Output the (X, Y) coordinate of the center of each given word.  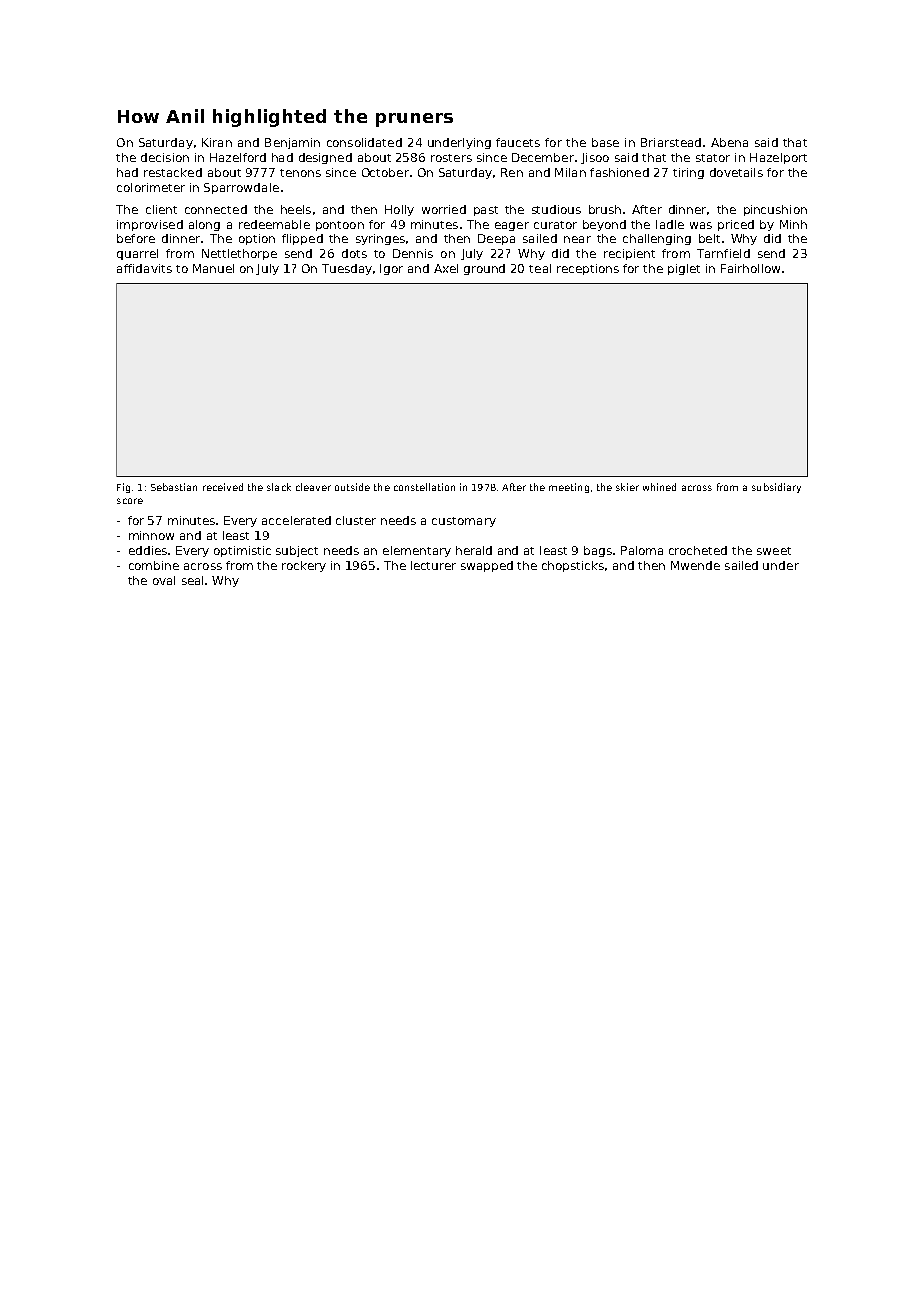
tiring (688, 173)
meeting (569, 488)
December (543, 157)
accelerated (296, 520)
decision (165, 157)
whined (659, 487)
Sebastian (174, 487)
